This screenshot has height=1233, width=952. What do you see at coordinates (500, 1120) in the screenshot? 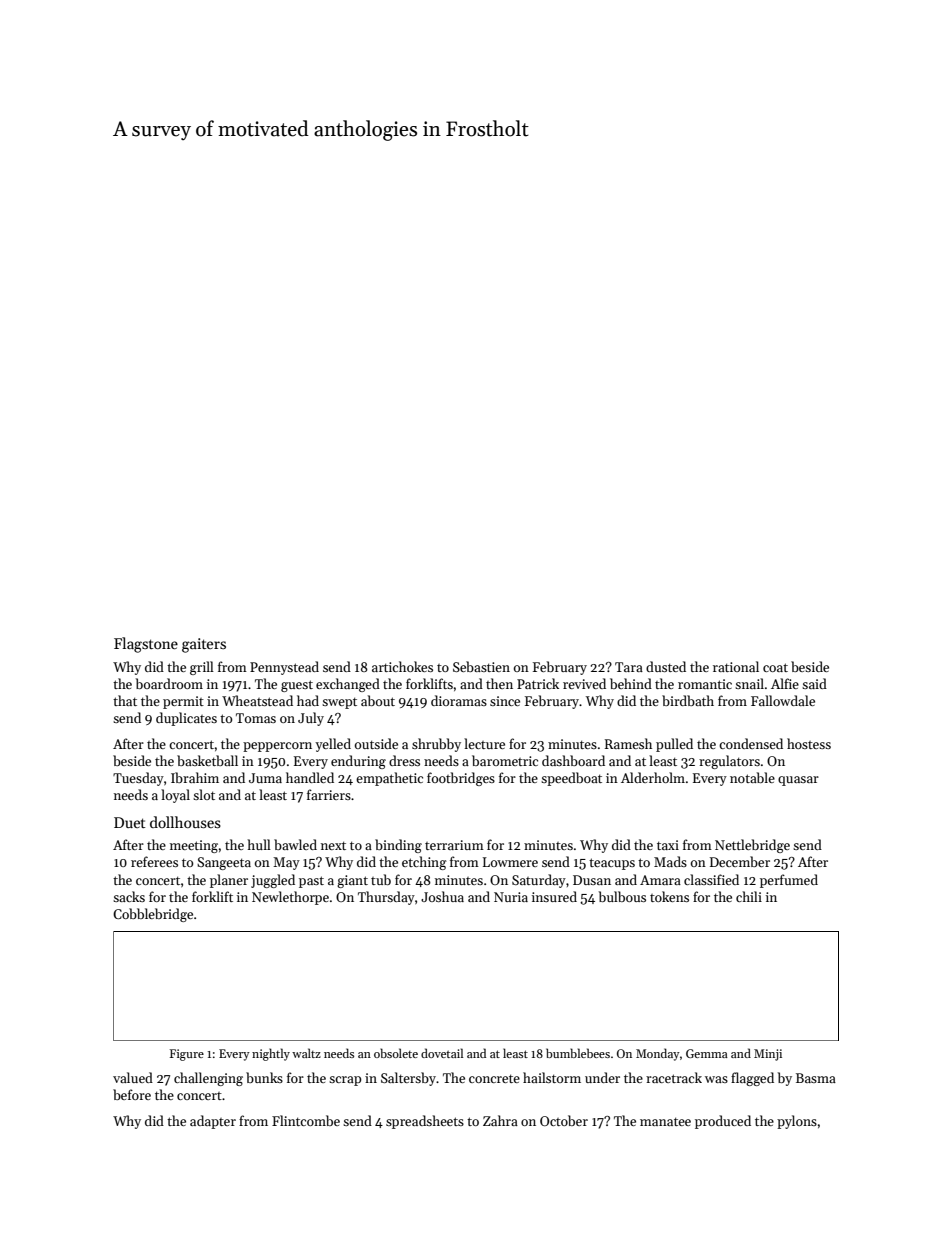
I see `Zahra` at bounding box center [500, 1120].
